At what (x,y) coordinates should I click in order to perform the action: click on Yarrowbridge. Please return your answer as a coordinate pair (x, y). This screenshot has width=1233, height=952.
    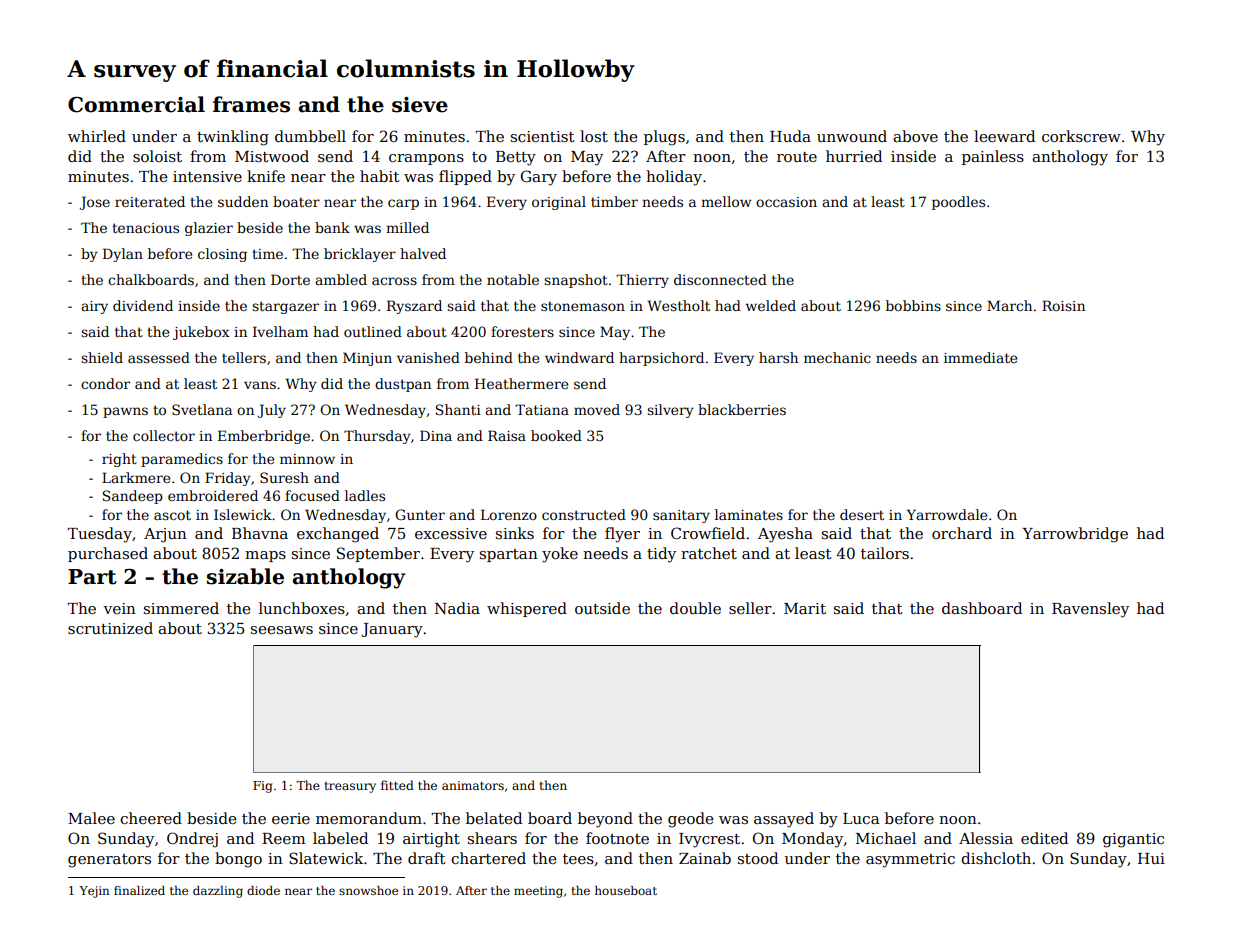
    Looking at the image, I should click on (1075, 535).
